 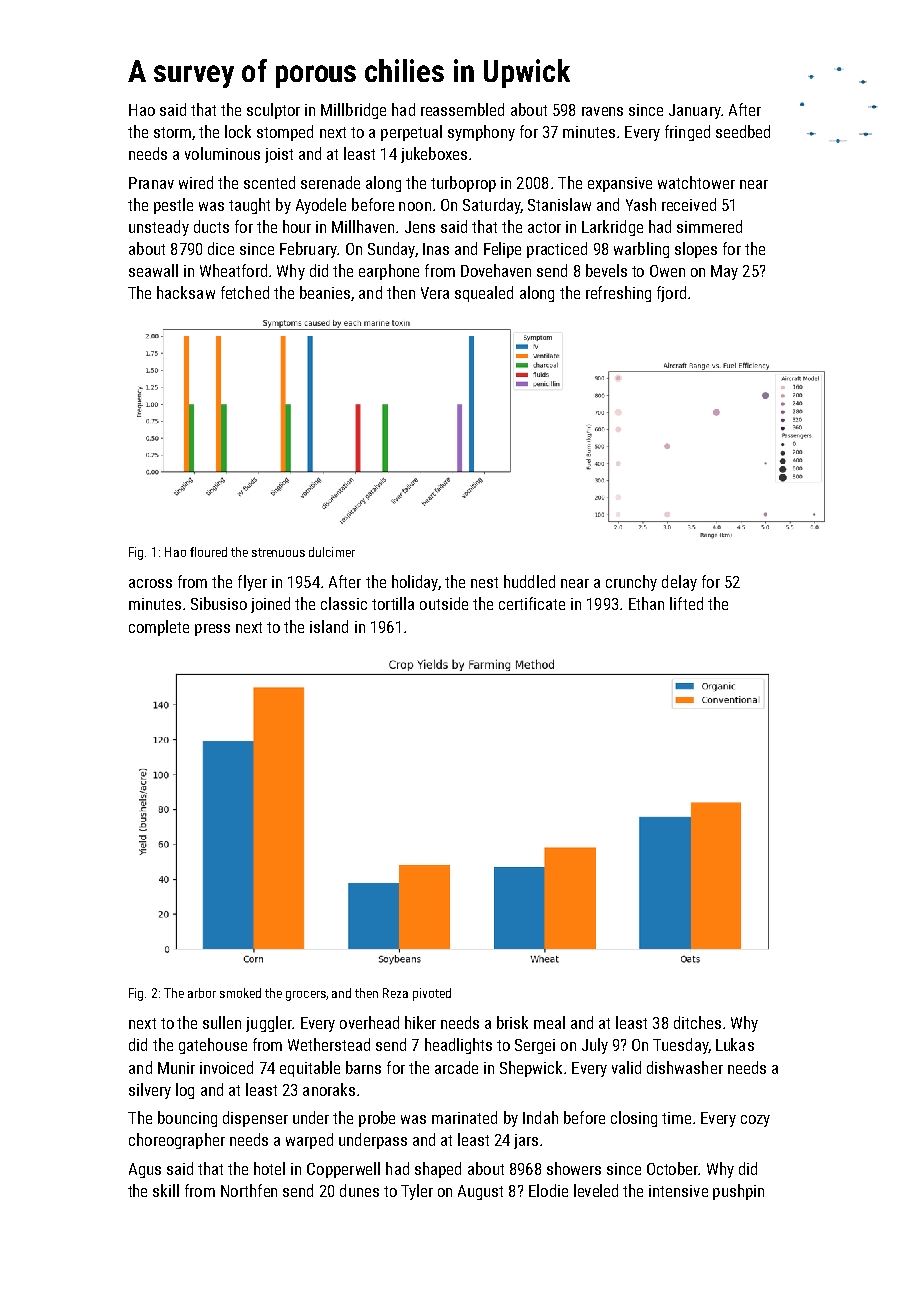 What do you see at coordinates (278, 552) in the screenshot?
I see `strenuous` at bounding box center [278, 552].
